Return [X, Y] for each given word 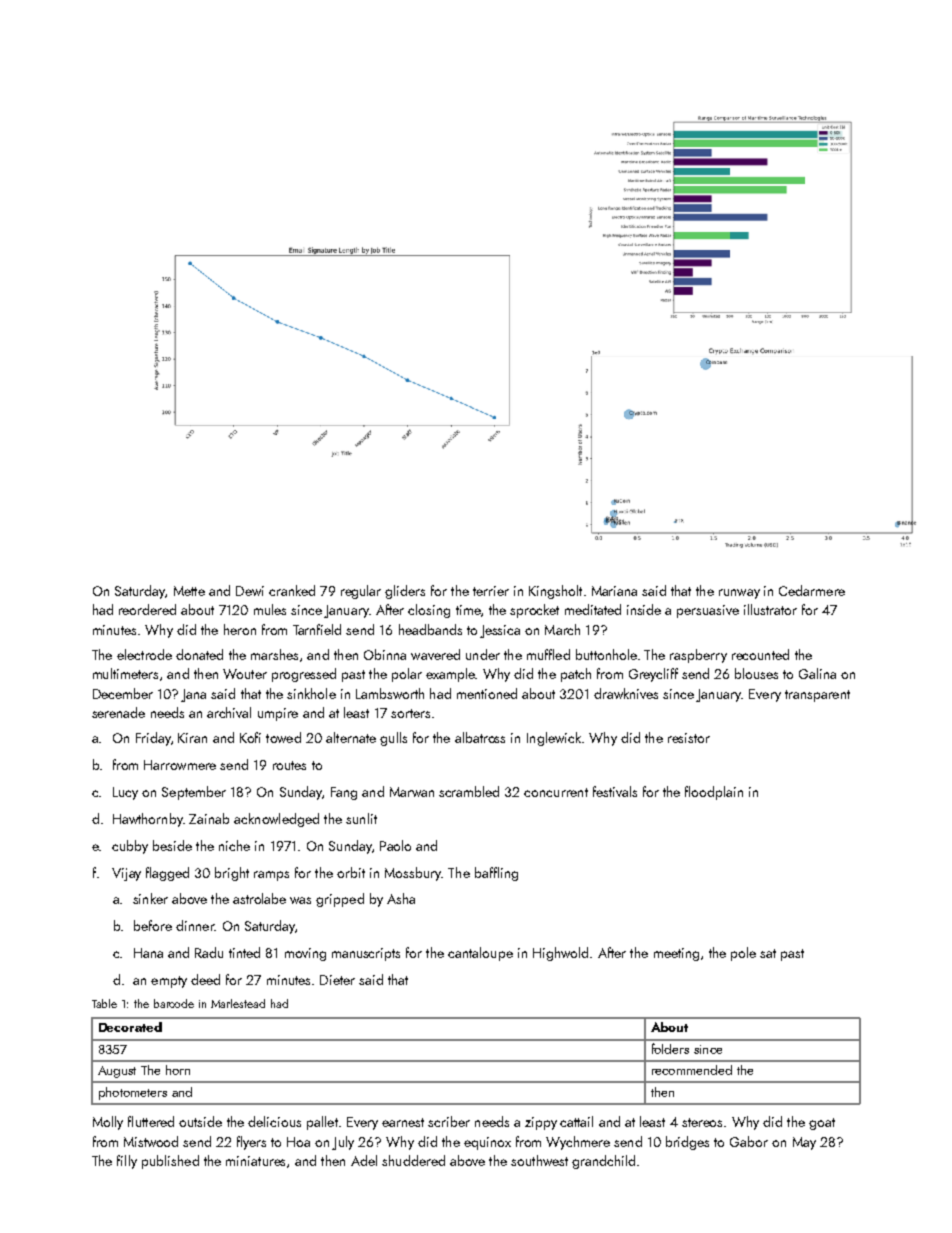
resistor [689, 738]
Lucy [125, 793]
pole [743, 954]
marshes [274, 654]
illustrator [770, 609]
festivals [615, 791]
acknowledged [276, 820]
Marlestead [238, 1003]
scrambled [469, 791]
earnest [403, 1122]
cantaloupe [480, 954]
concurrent [556, 792]
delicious [274, 1121]
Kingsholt [555, 592]
